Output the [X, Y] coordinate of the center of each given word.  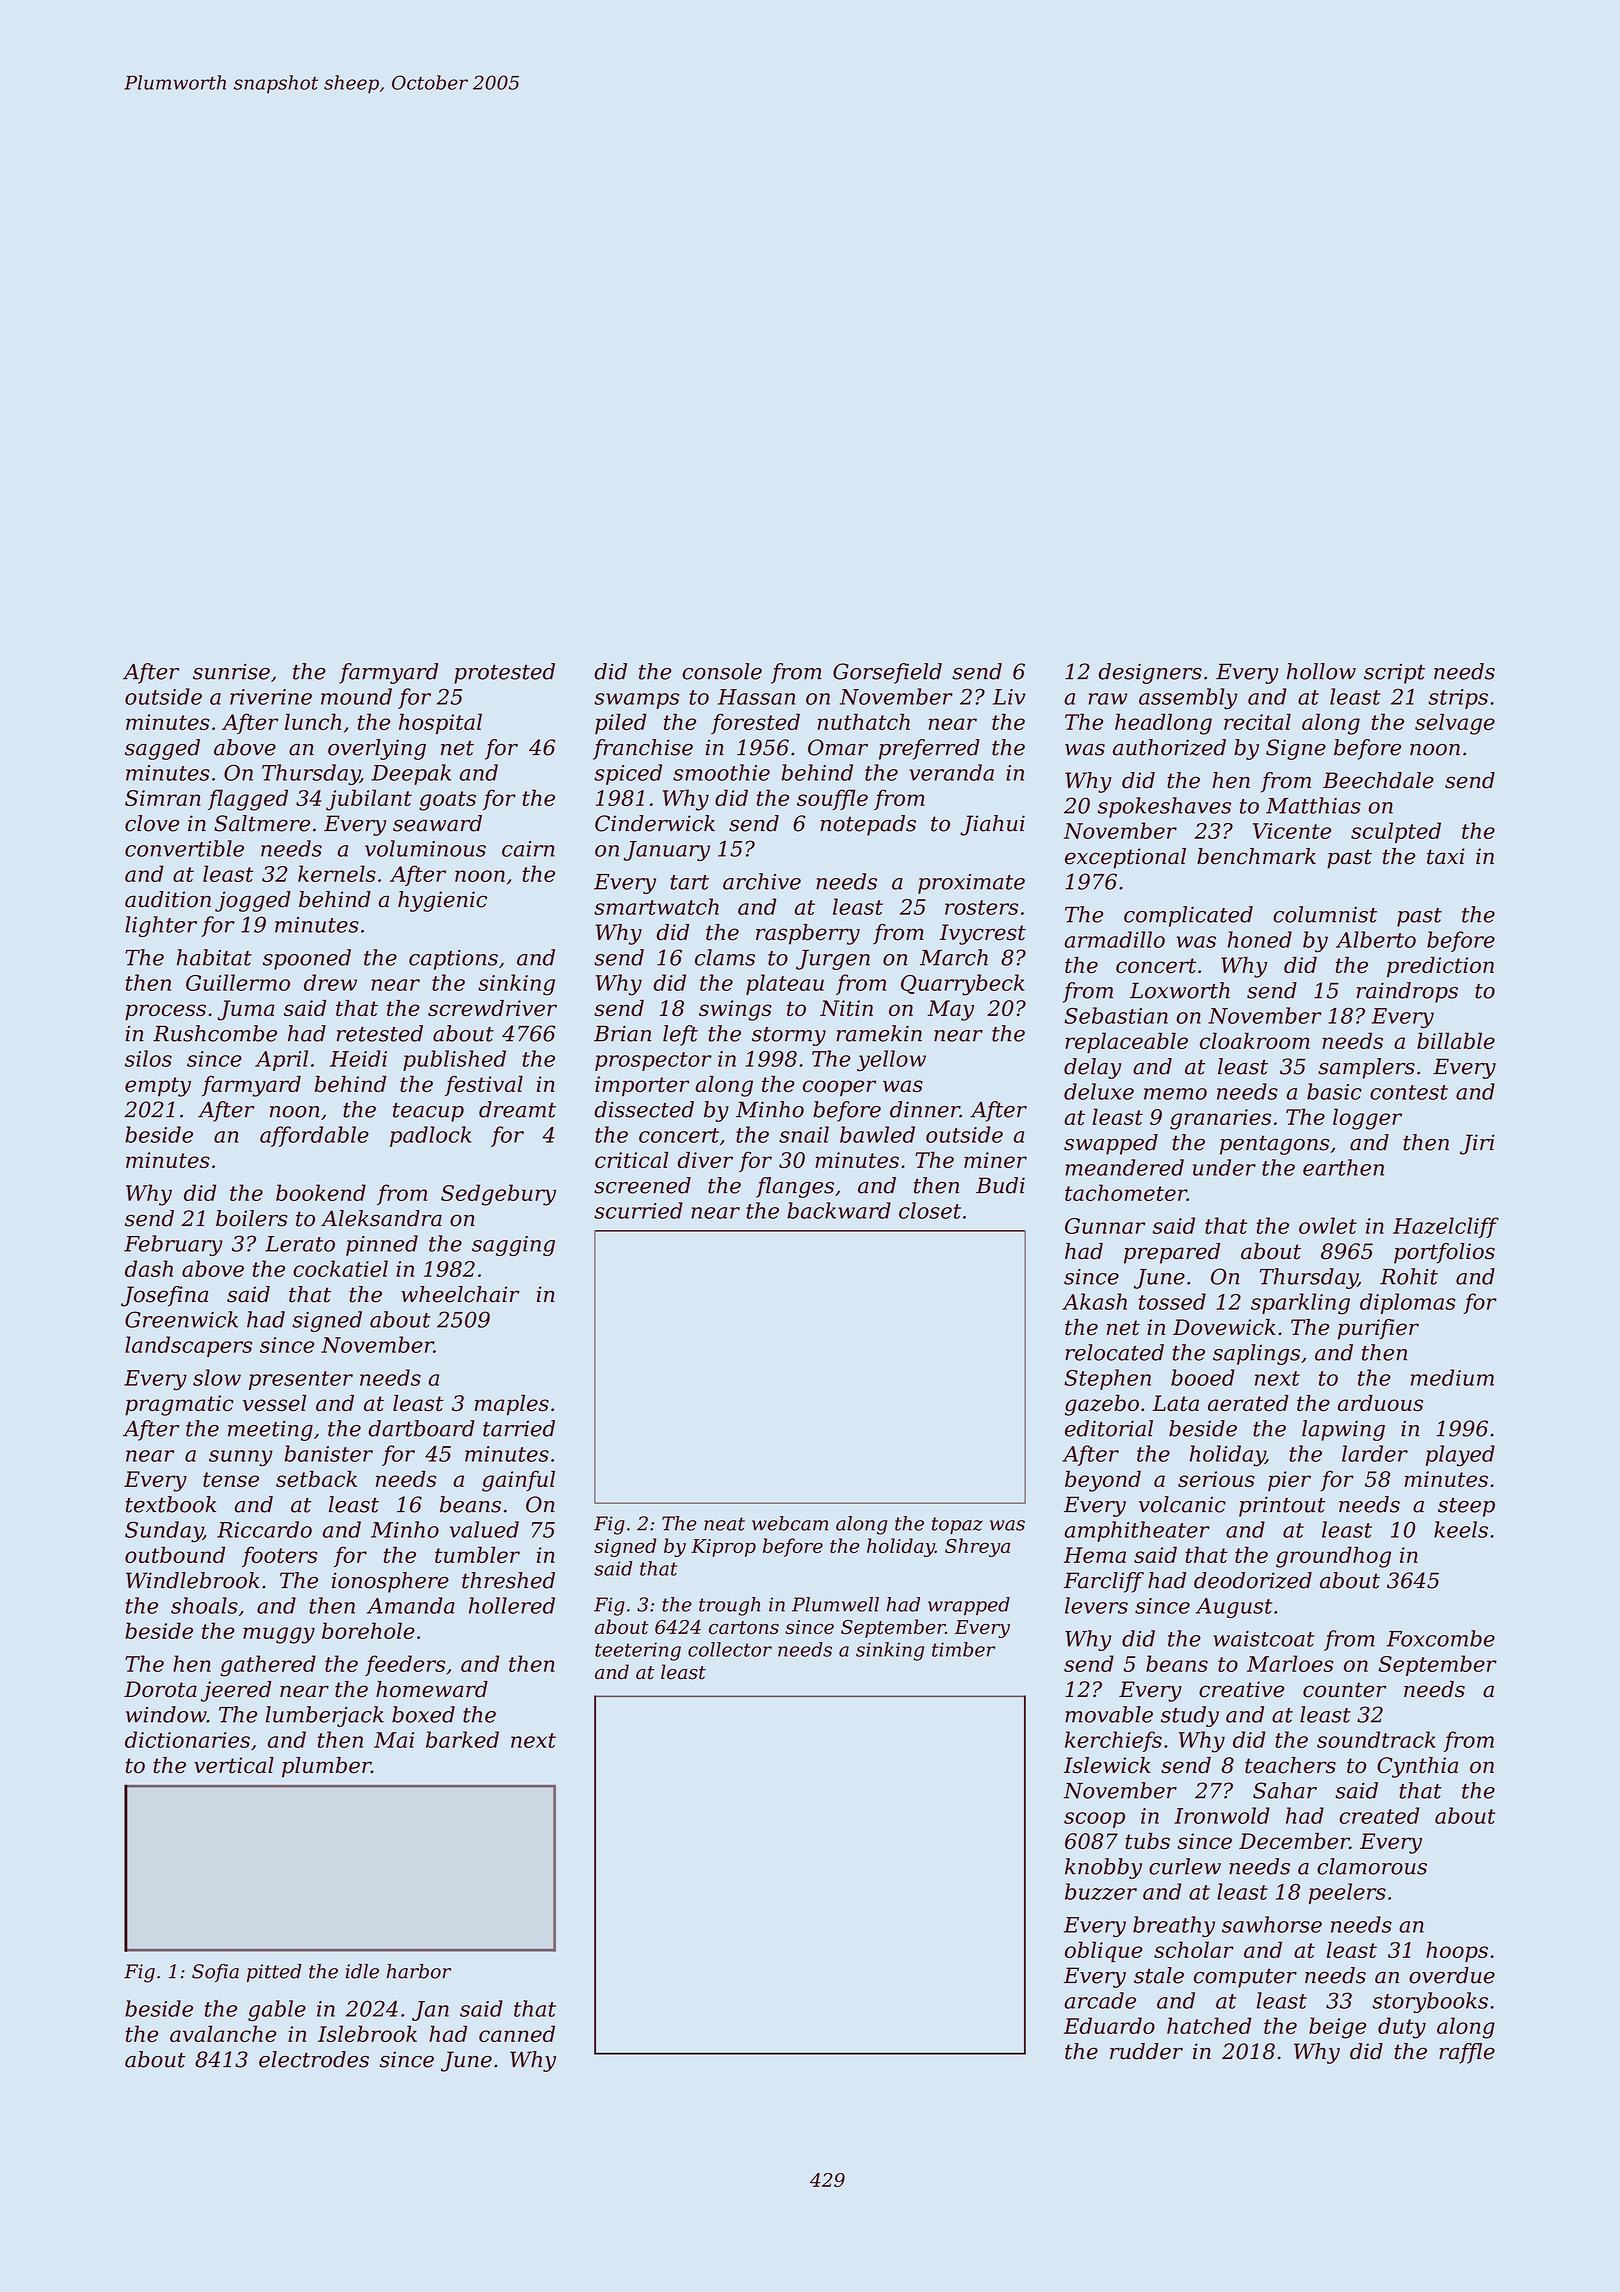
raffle [1467, 2053]
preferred [929, 749]
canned [517, 2033]
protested [504, 673]
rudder [1146, 2051]
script [1394, 673]
